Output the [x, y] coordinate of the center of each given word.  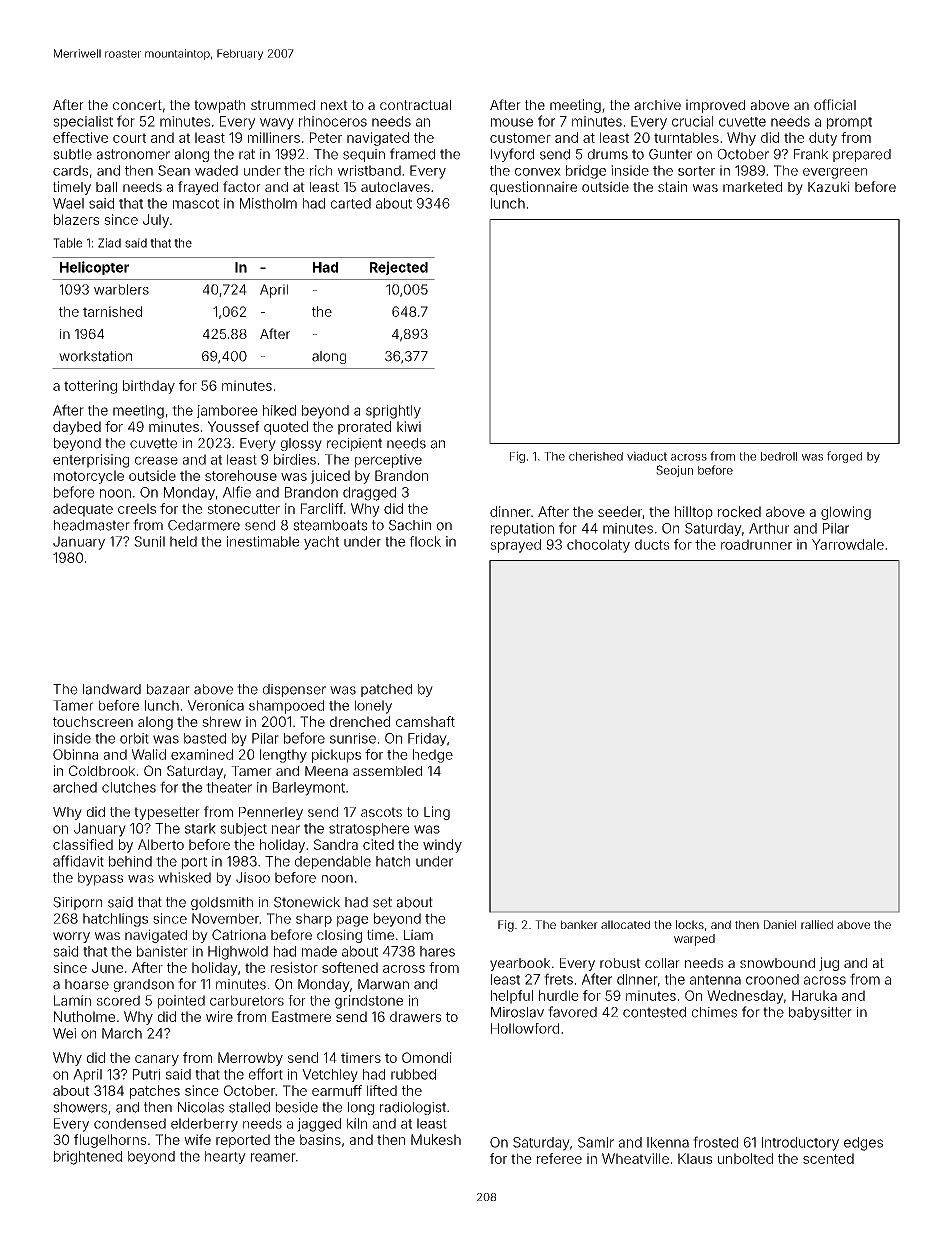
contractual [415, 105]
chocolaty [598, 546]
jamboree [227, 411]
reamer [273, 1157]
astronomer [133, 154]
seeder [620, 511]
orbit [134, 738]
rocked [739, 511]
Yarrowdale [848, 544]
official [835, 104]
